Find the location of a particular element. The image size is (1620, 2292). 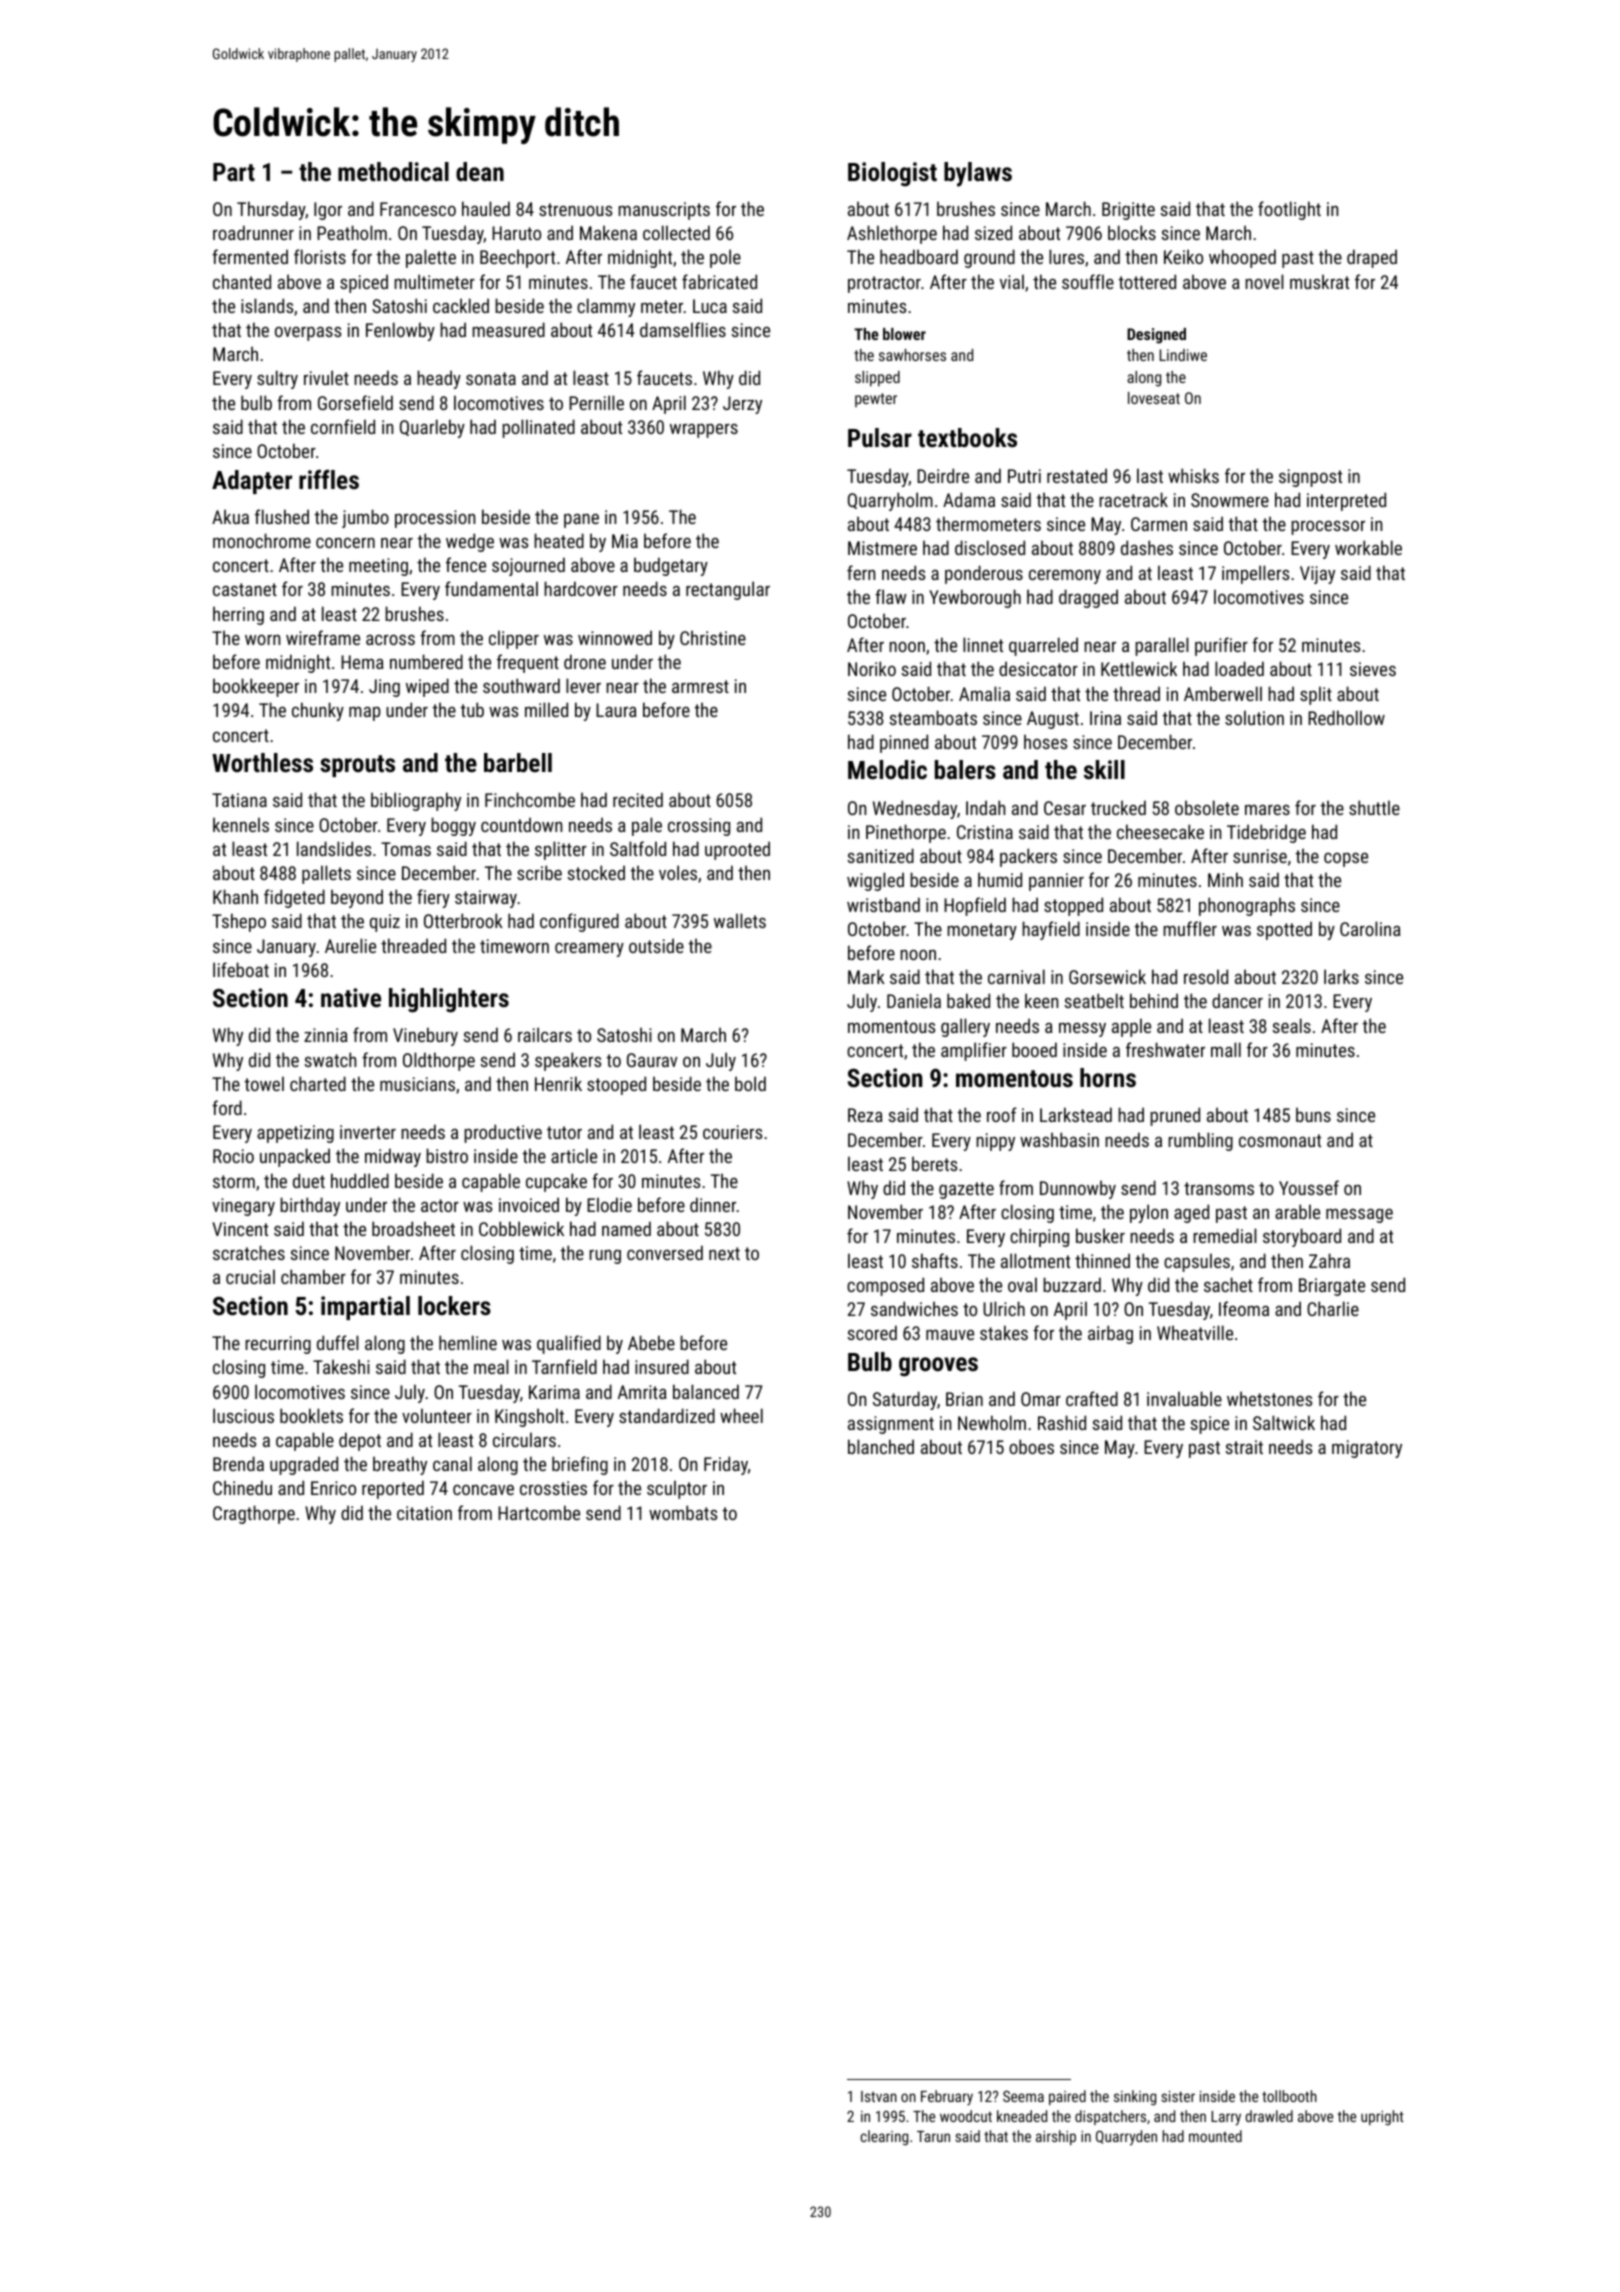

bylaws is located at coordinates (978, 174).
